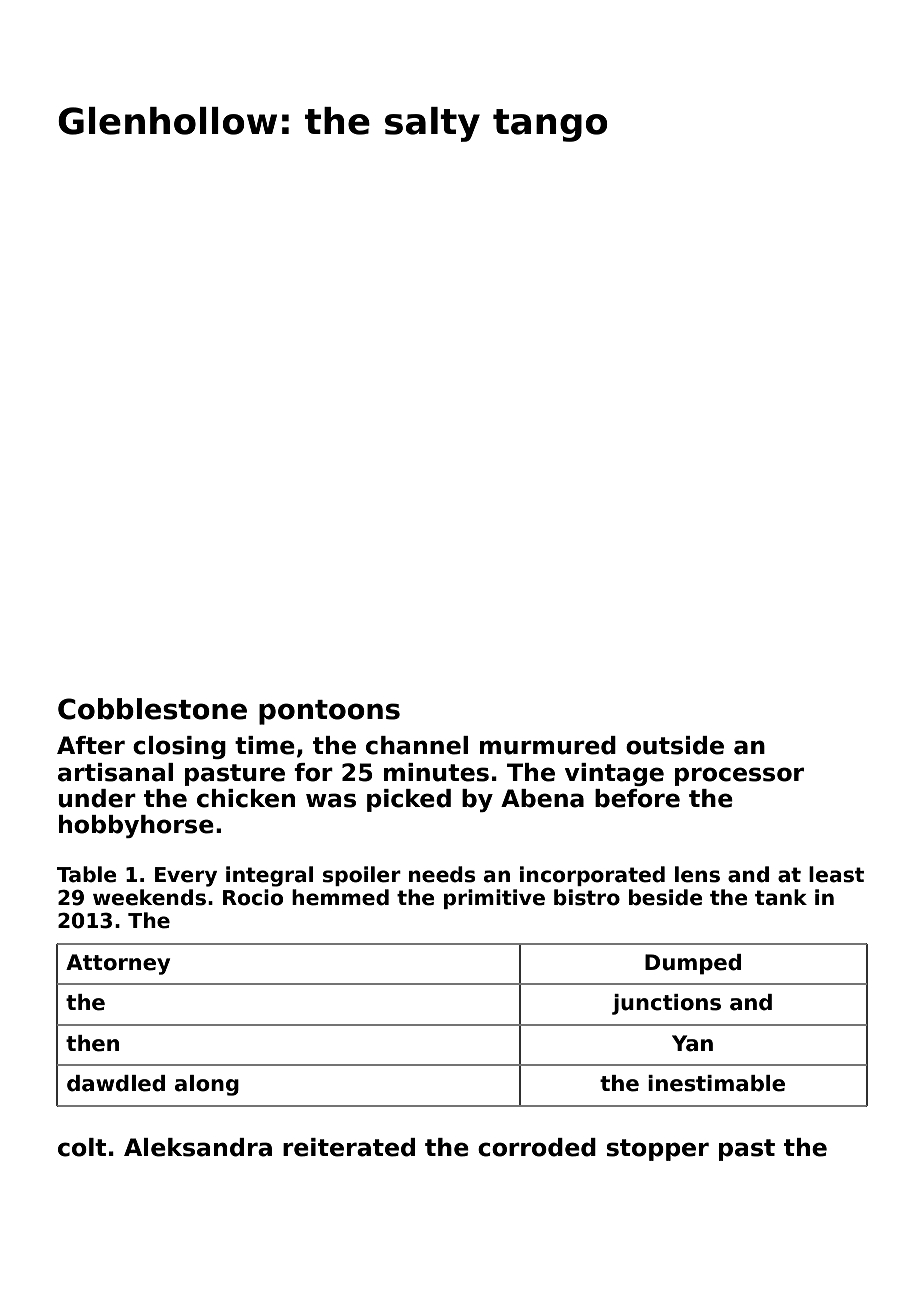 This page has height=1311, width=924. I want to click on primitive, so click(494, 899).
